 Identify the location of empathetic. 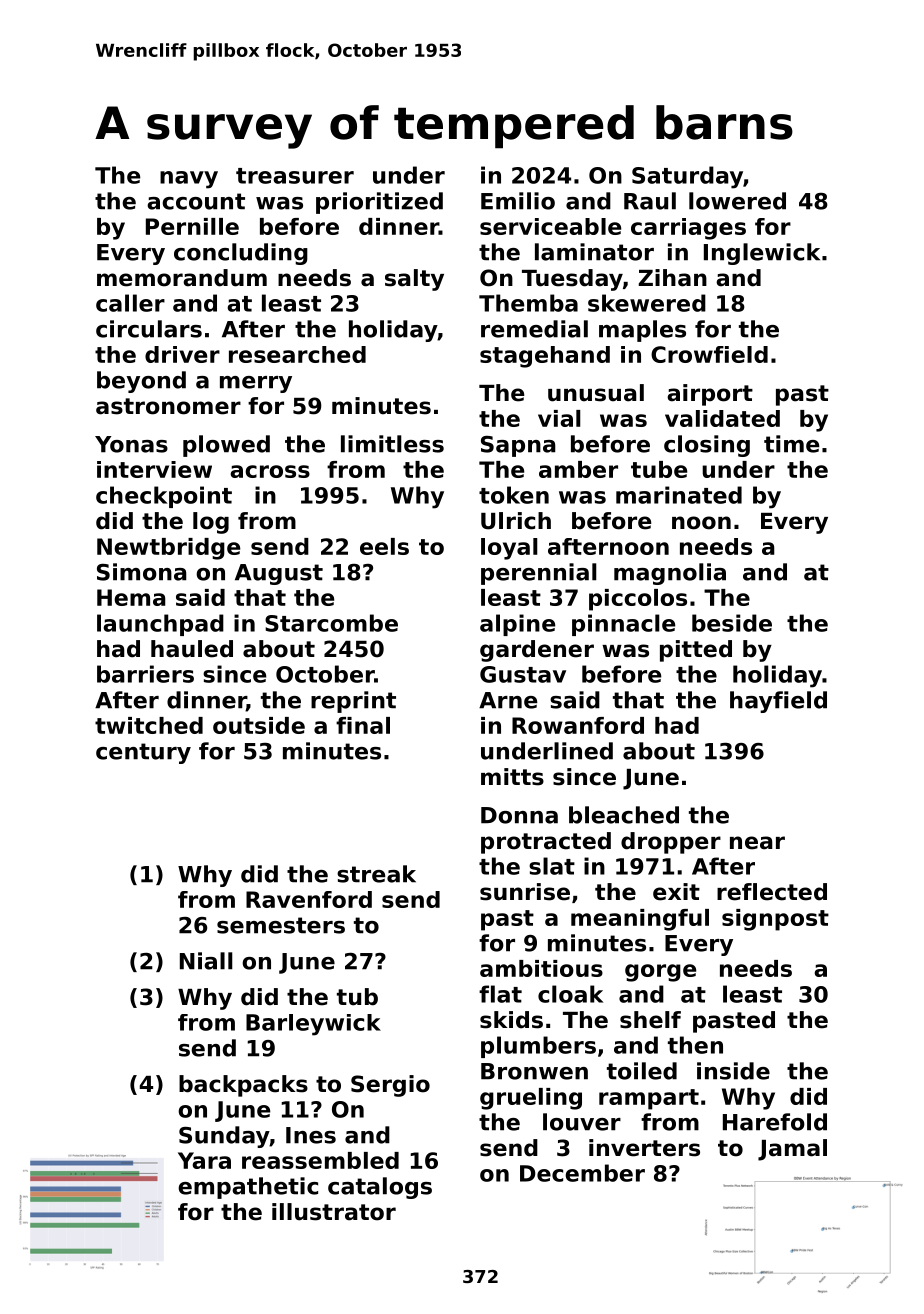
(248, 1188).
